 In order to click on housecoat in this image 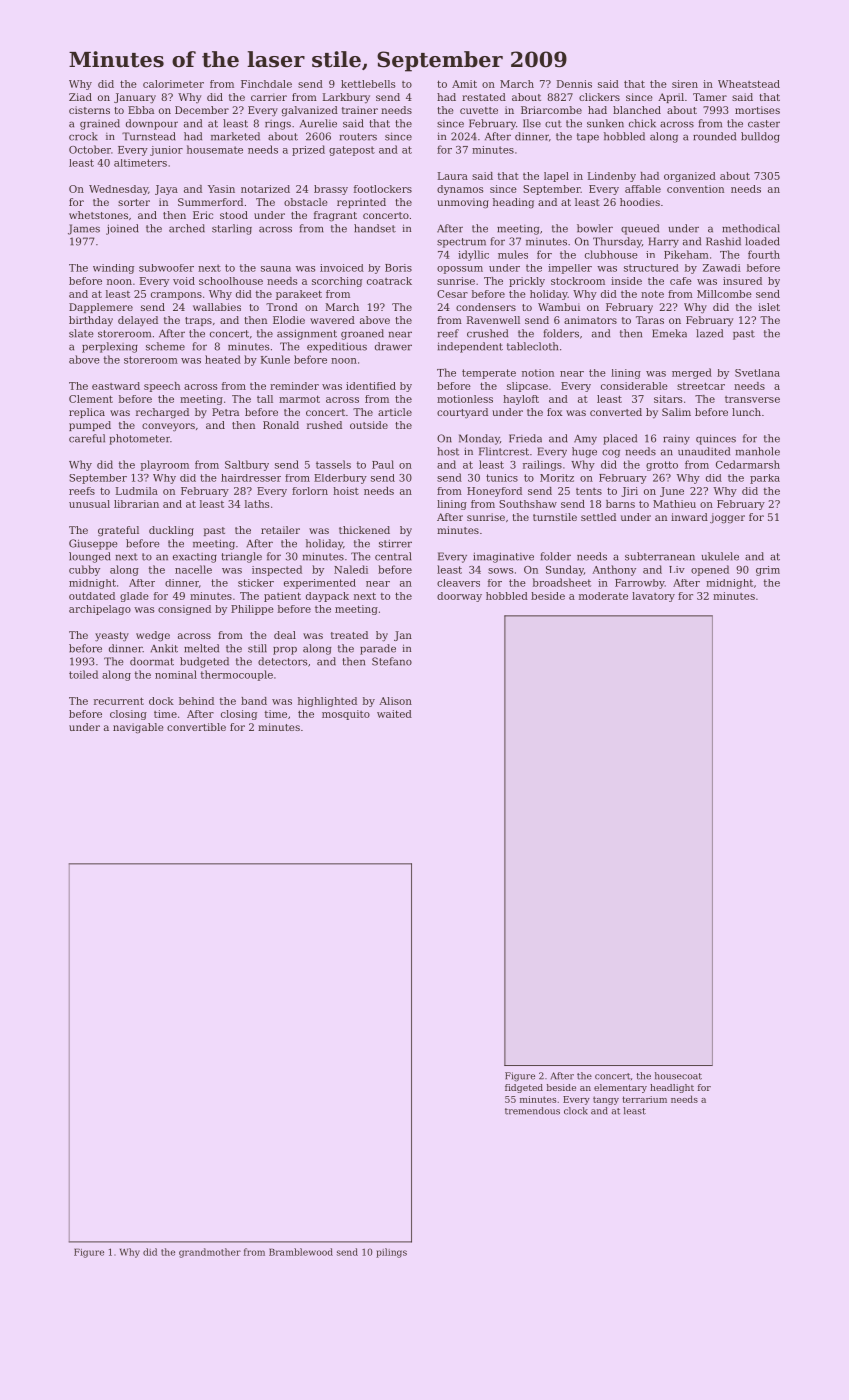, I will do `click(678, 1076)`.
